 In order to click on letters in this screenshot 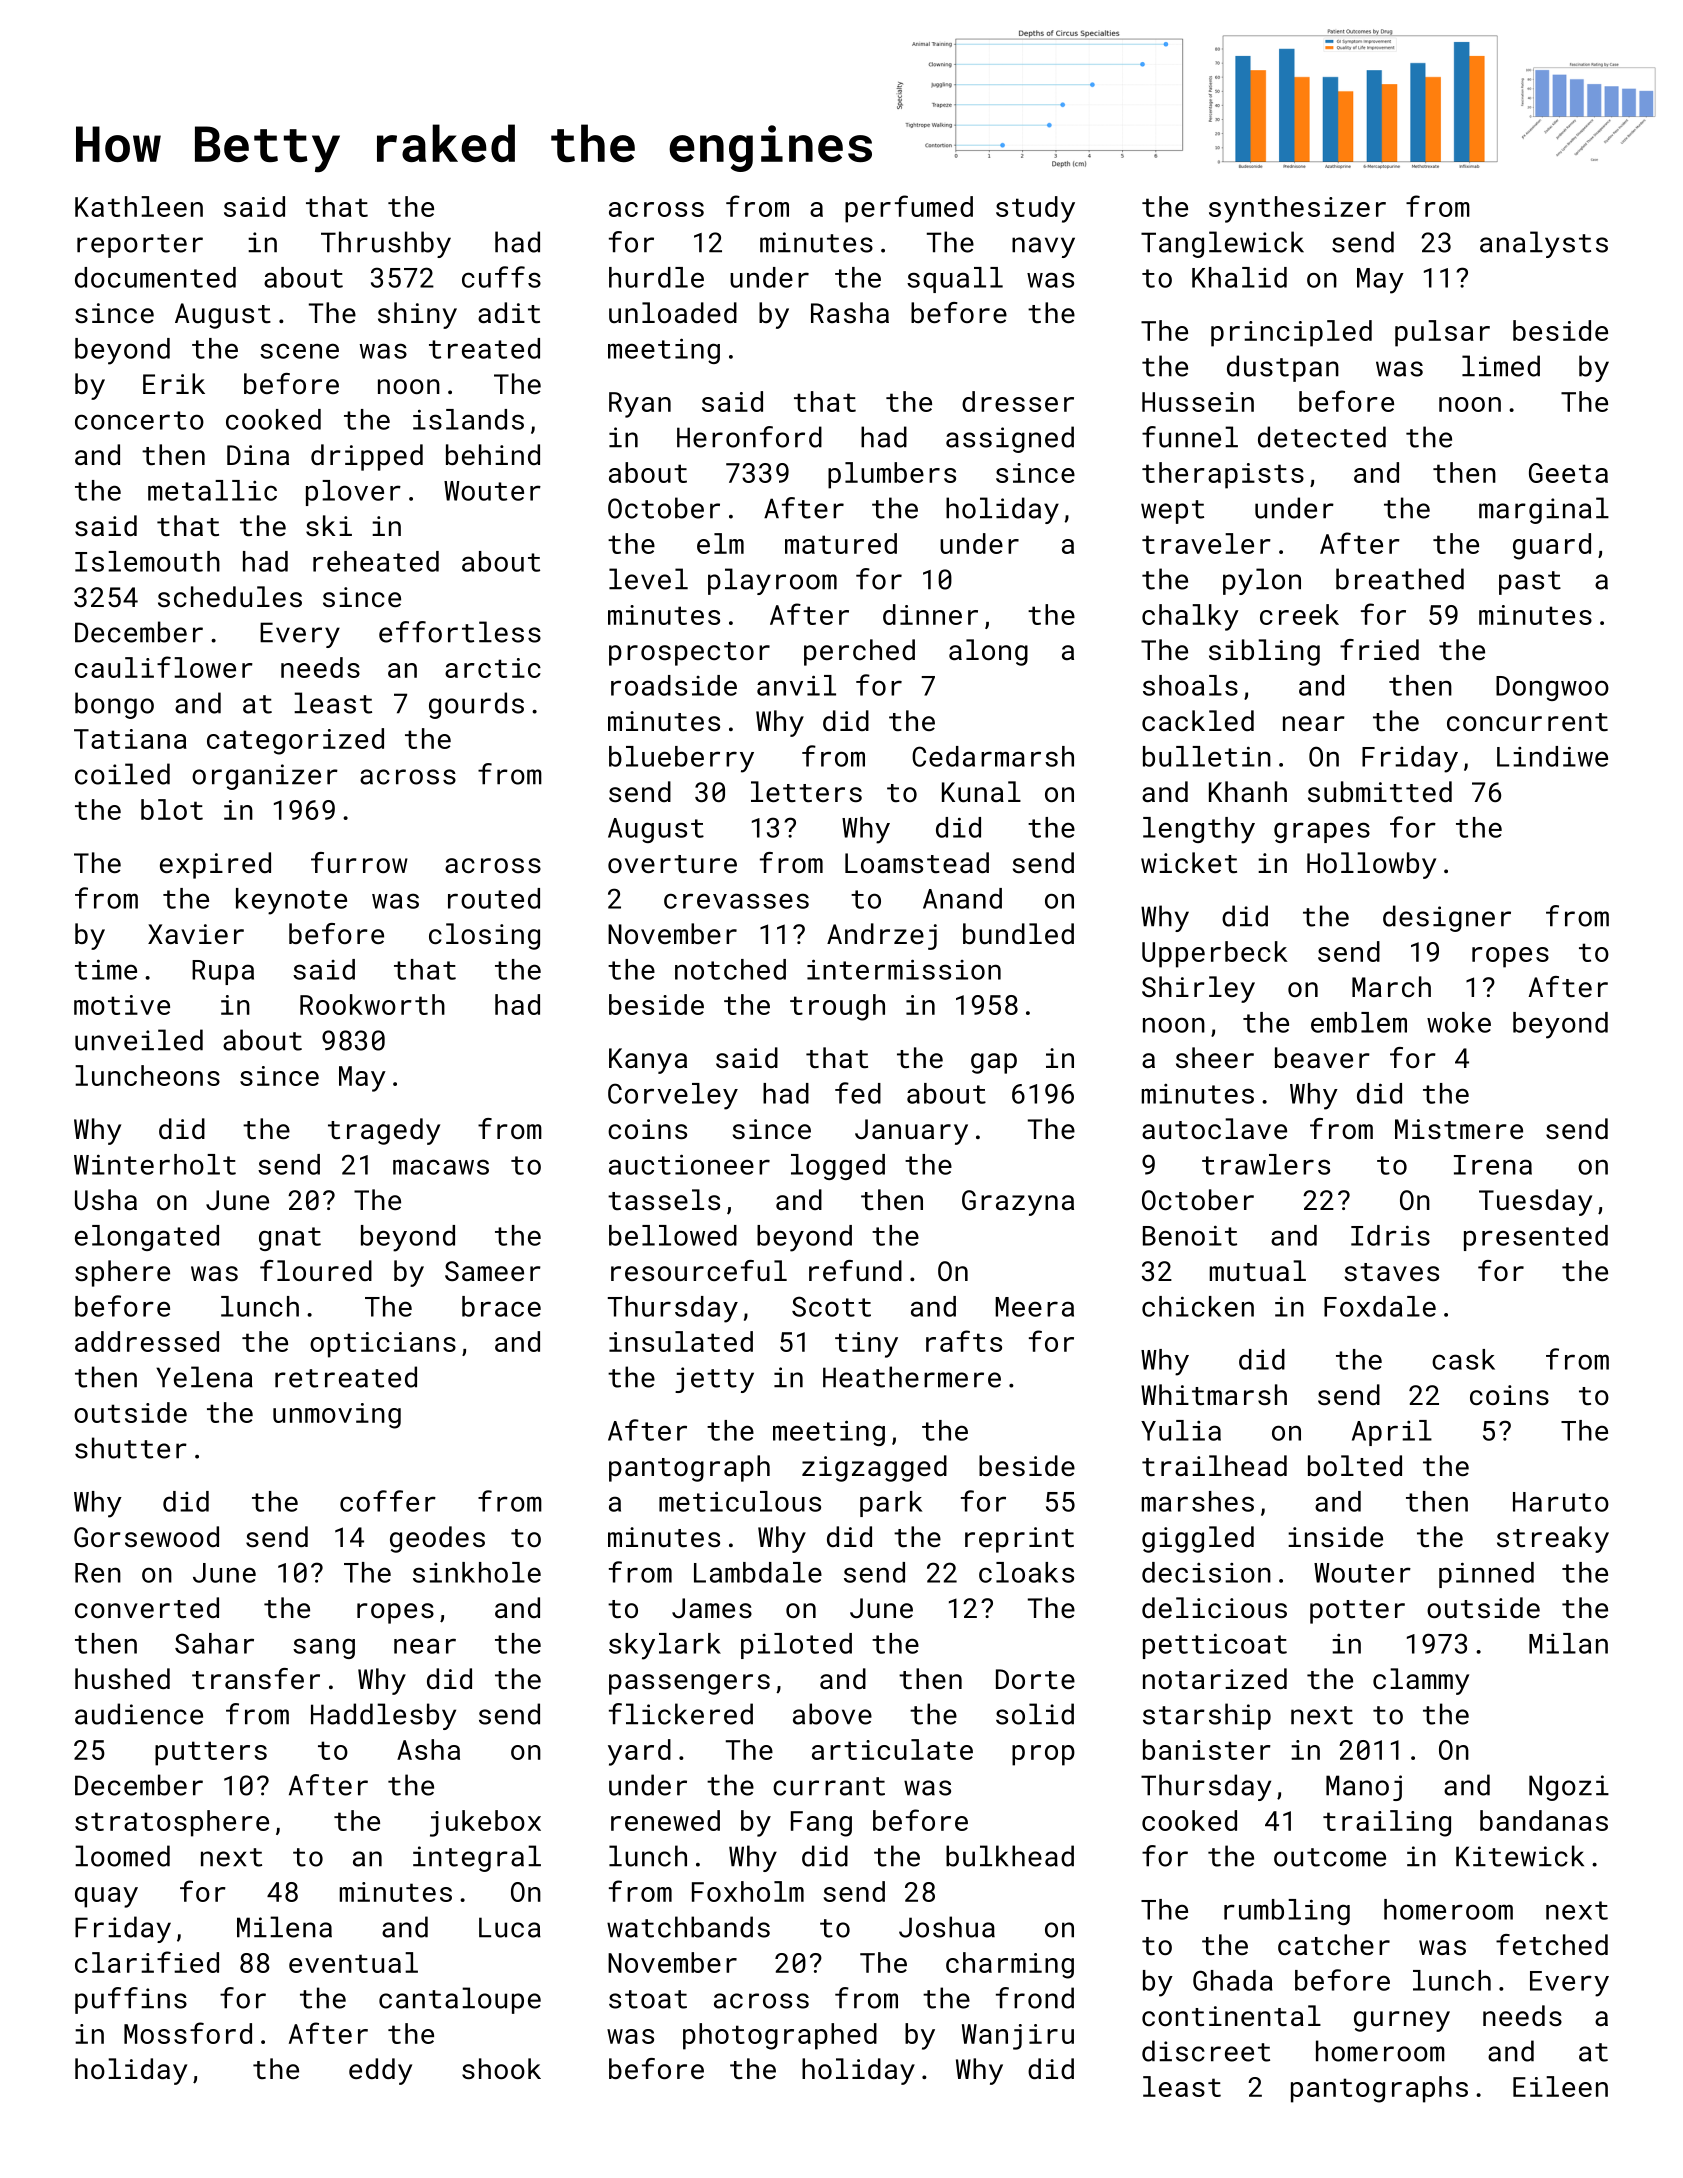, I will do `click(806, 792)`.
